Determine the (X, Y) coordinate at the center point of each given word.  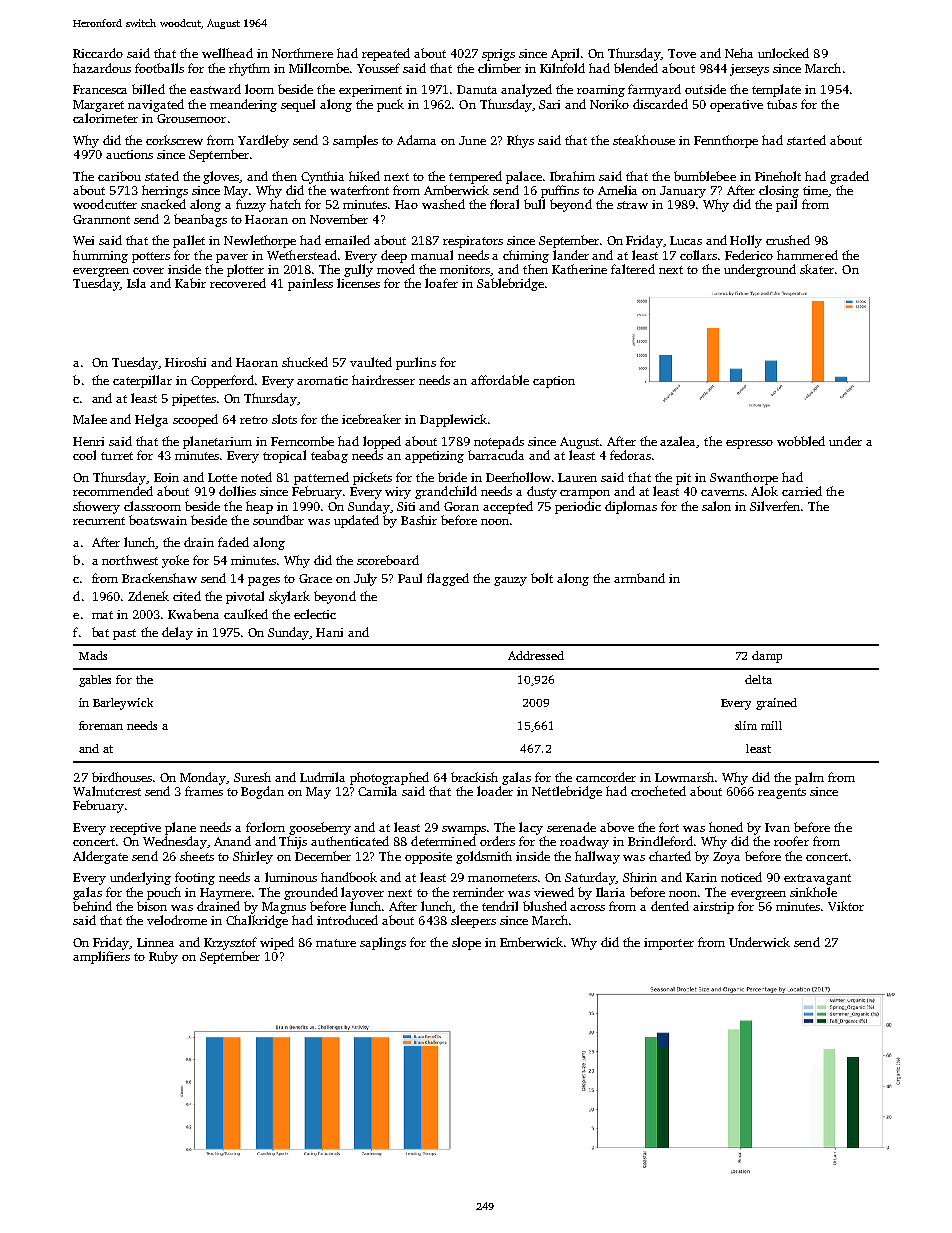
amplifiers (101, 957)
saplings (383, 943)
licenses (358, 283)
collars (698, 255)
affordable (500, 380)
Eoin (166, 477)
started (806, 140)
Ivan (777, 827)
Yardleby (263, 141)
